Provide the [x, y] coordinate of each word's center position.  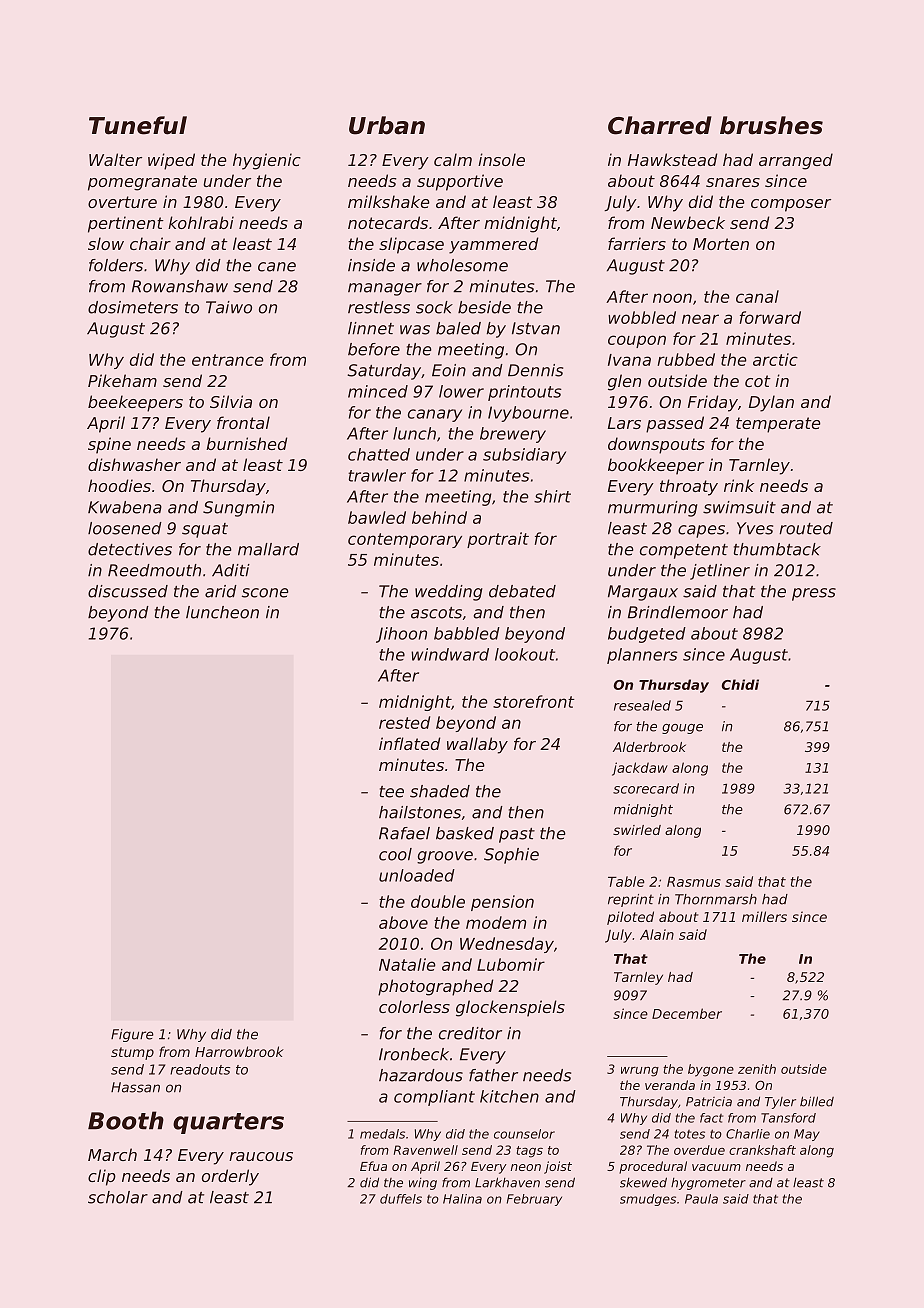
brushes [771, 125]
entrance [228, 360]
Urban [387, 125]
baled [458, 328]
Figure [132, 1035]
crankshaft [762, 1150]
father [493, 1075]
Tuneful [138, 125]
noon [672, 298]
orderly [230, 1177]
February [534, 1200]
